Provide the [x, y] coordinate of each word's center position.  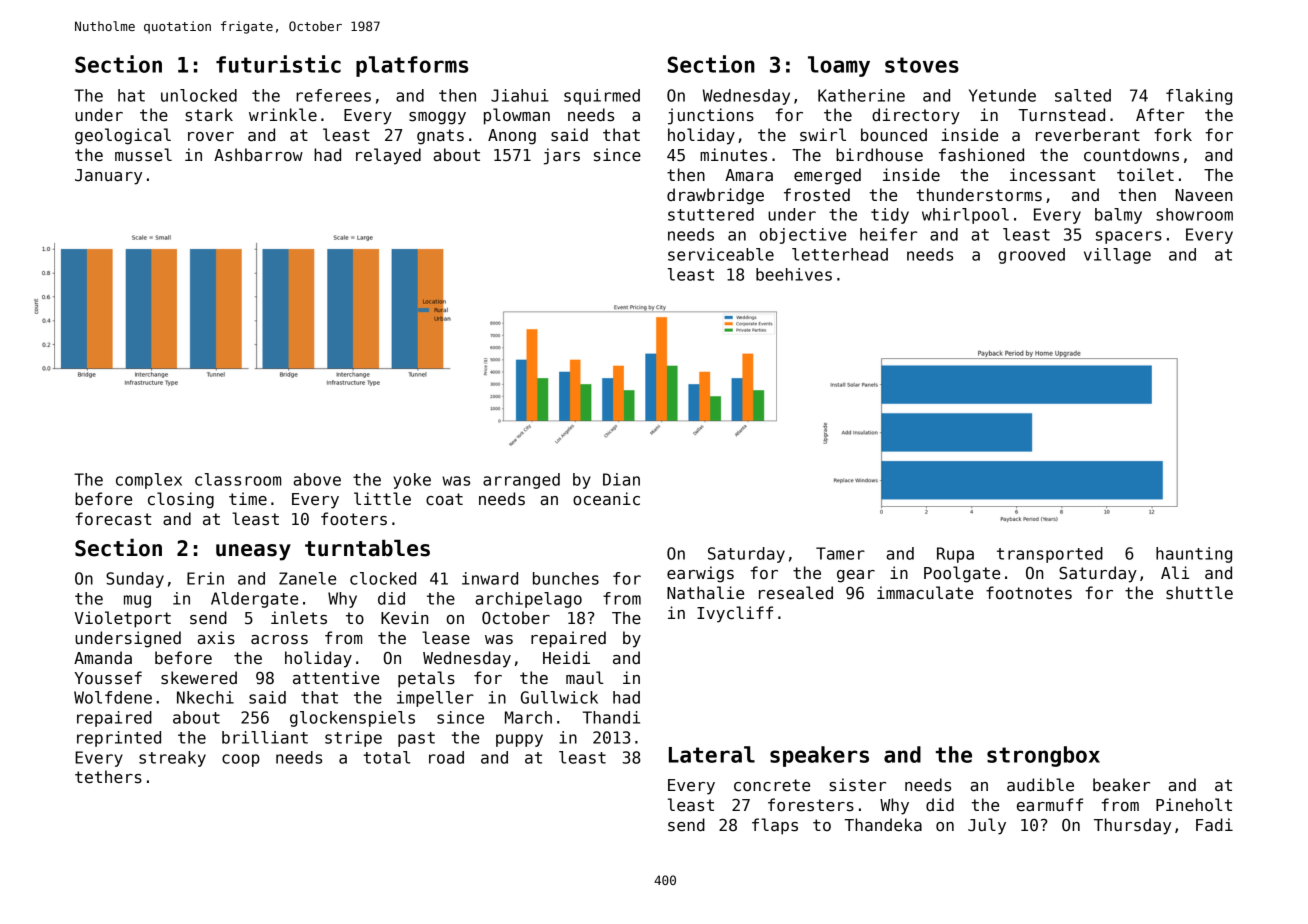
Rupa [955, 555]
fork [1173, 135]
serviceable [721, 254]
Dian [621, 479]
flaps [775, 826]
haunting [1194, 555]
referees [333, 95]
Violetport [122, 619]
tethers [108, 777]
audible [1040, 785]
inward [490, 578]
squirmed [602, 97]
